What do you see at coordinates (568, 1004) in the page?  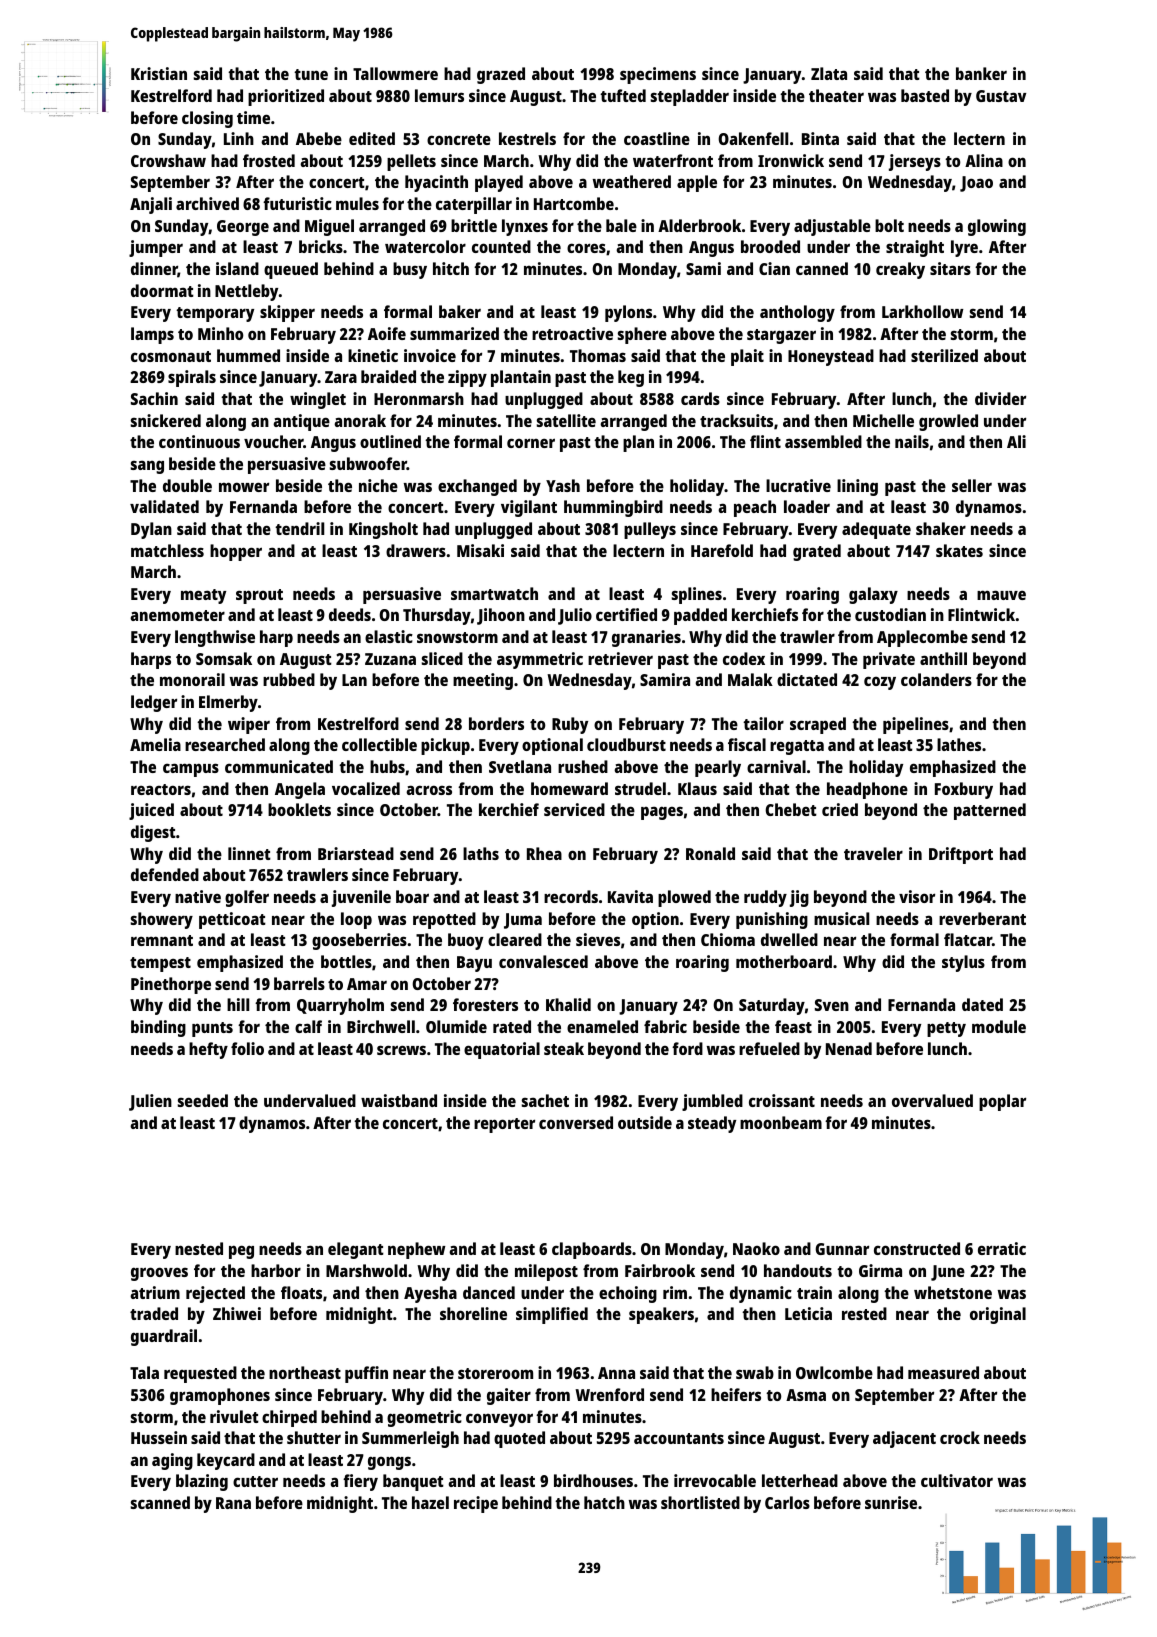 I see `Khalid` at bounding box center [568, 1004].
